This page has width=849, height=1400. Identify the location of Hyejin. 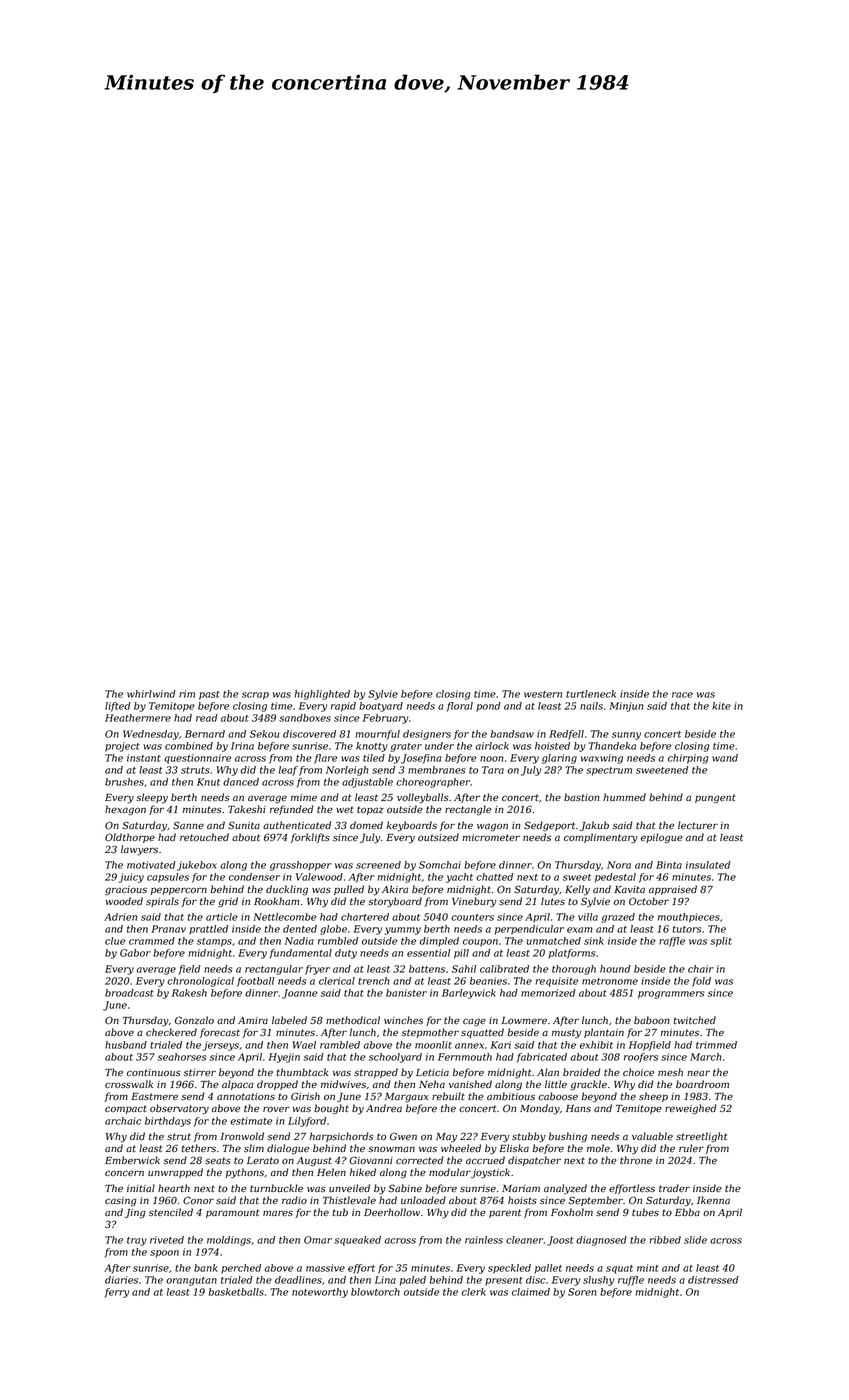
(284, 1058).
